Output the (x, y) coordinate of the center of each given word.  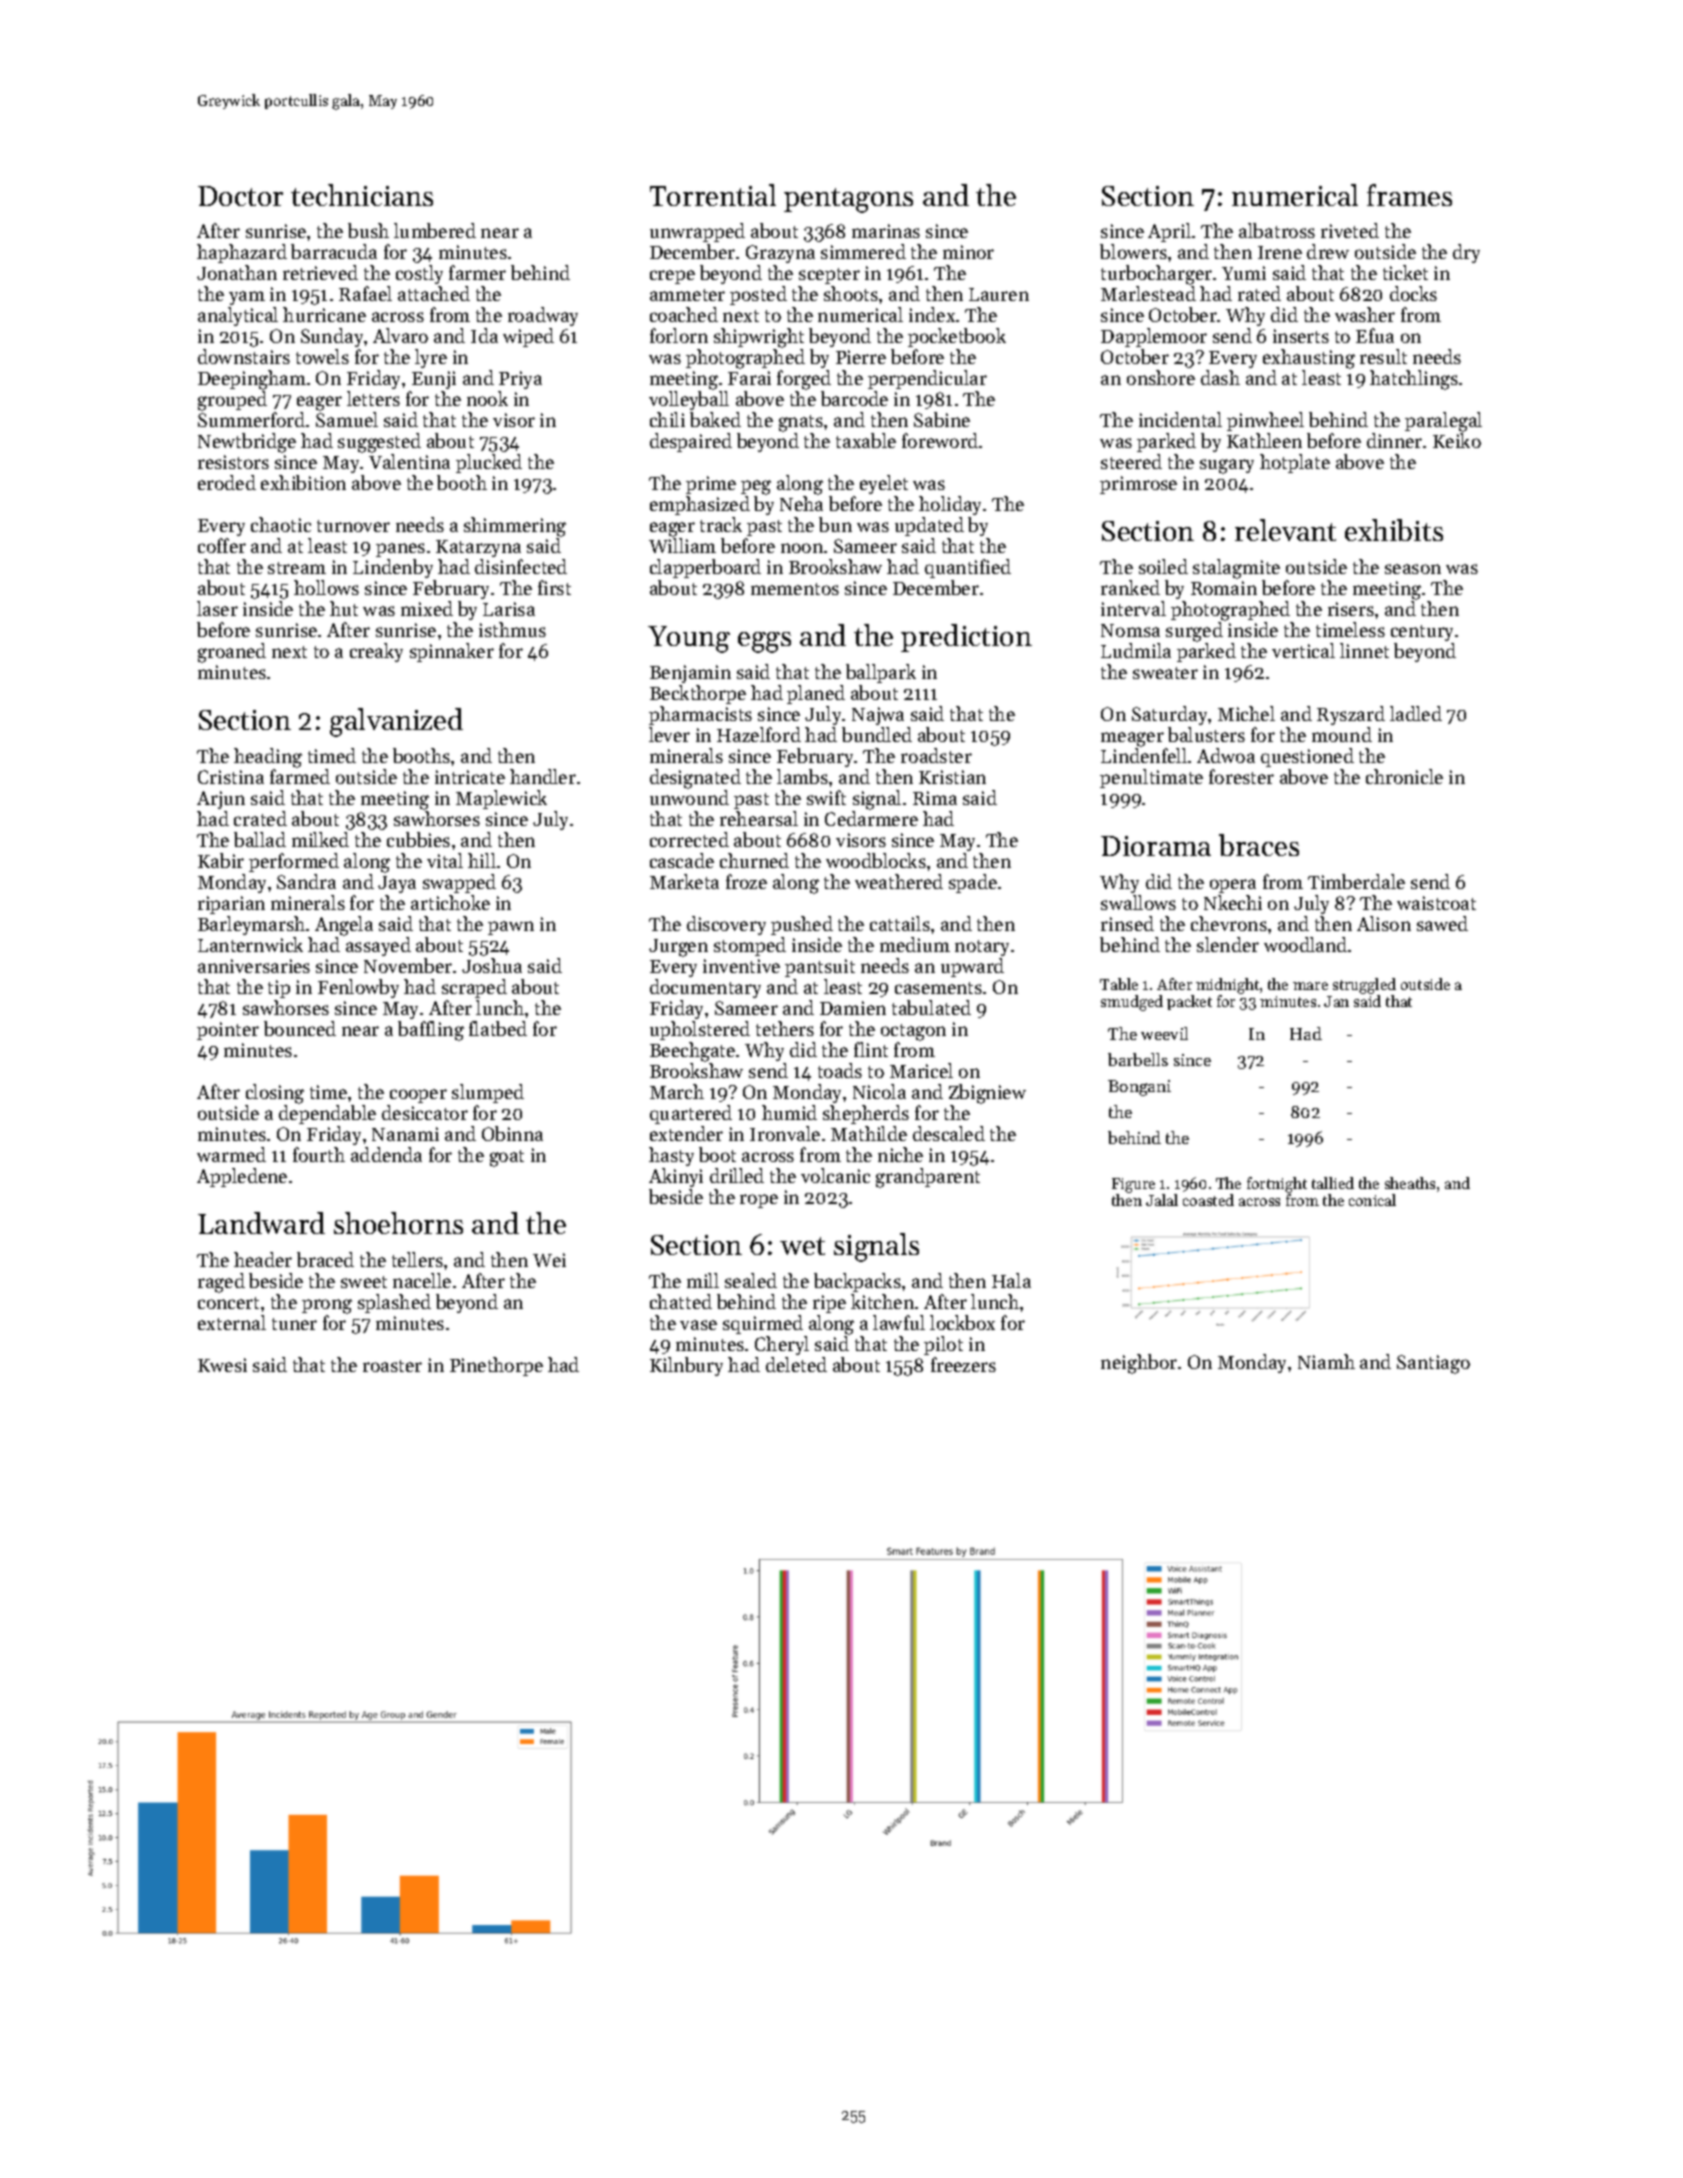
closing (275, 1094)
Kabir (221, 860)
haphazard (242, 253)
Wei (549, 1260)
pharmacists (700, 715)
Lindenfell (1144, 755)
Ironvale (785, 1133)
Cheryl (782, 1345)
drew (1328, 251)
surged (1194, 632)
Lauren (999, 294)
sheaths (1410, 1183)
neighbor (1139, 1364)
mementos (795, 589)
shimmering (515, 527)
